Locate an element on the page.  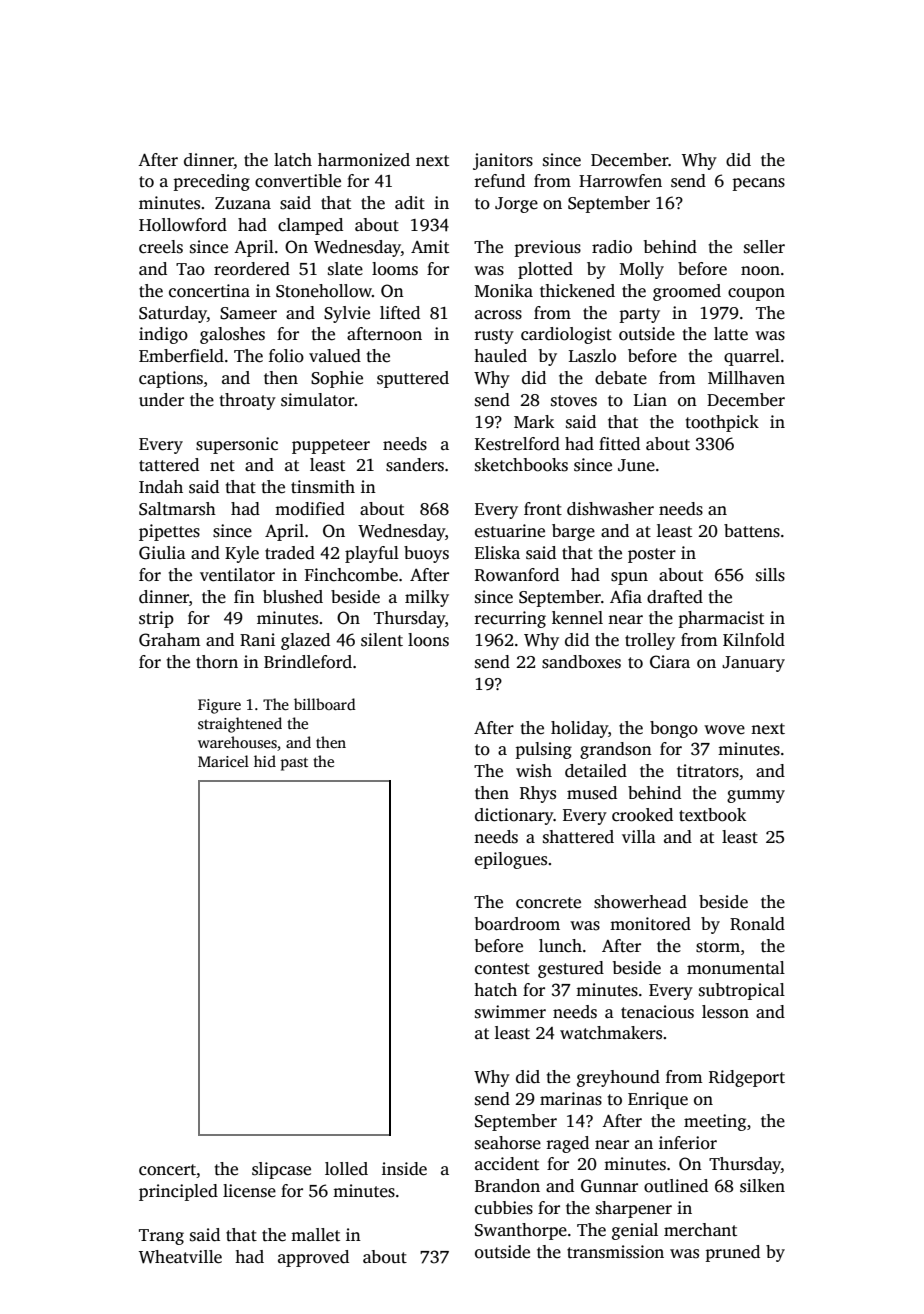
loons is located at coordinates (428, 640).
